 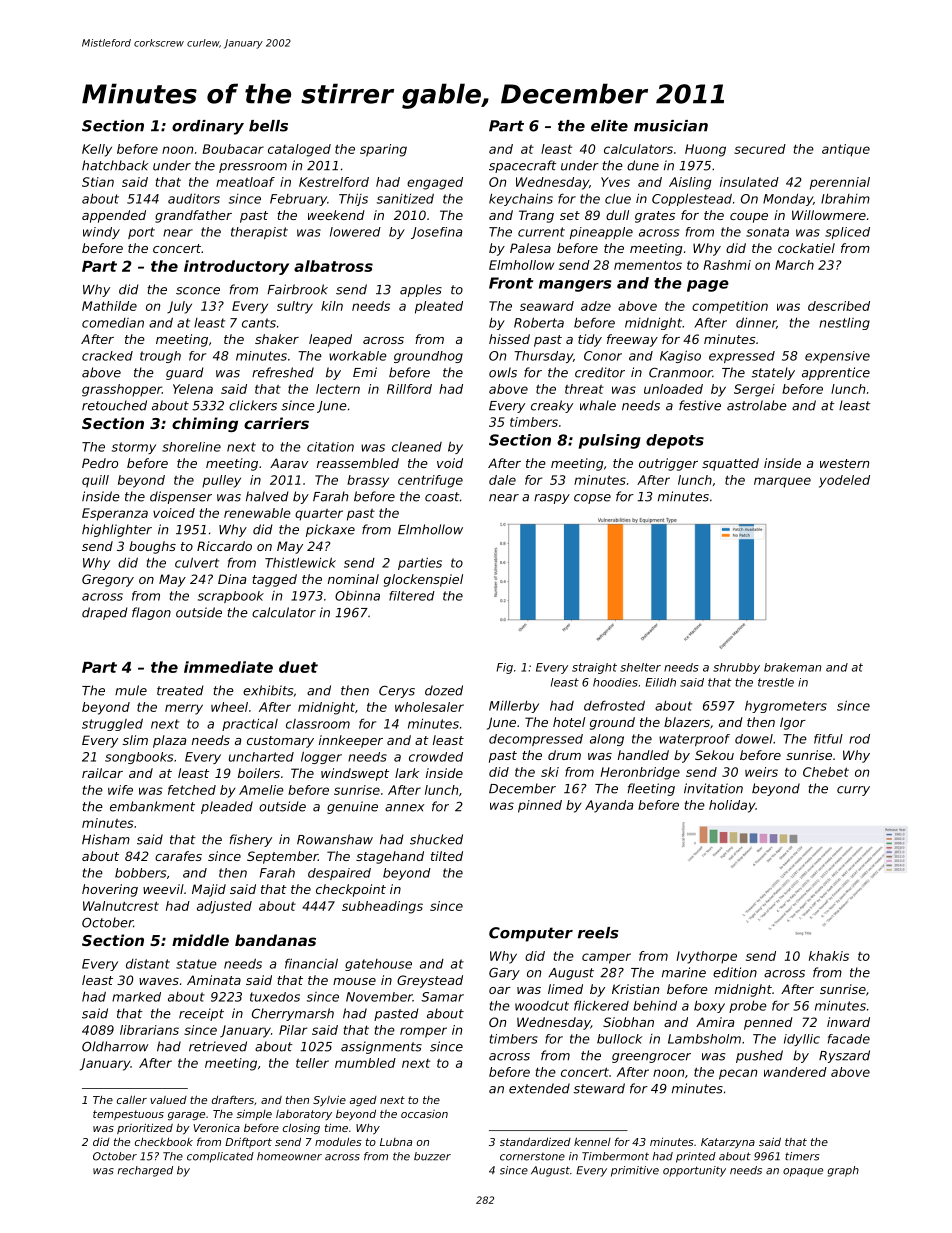 I want to click on behind, so click(x=655, y=1005).
